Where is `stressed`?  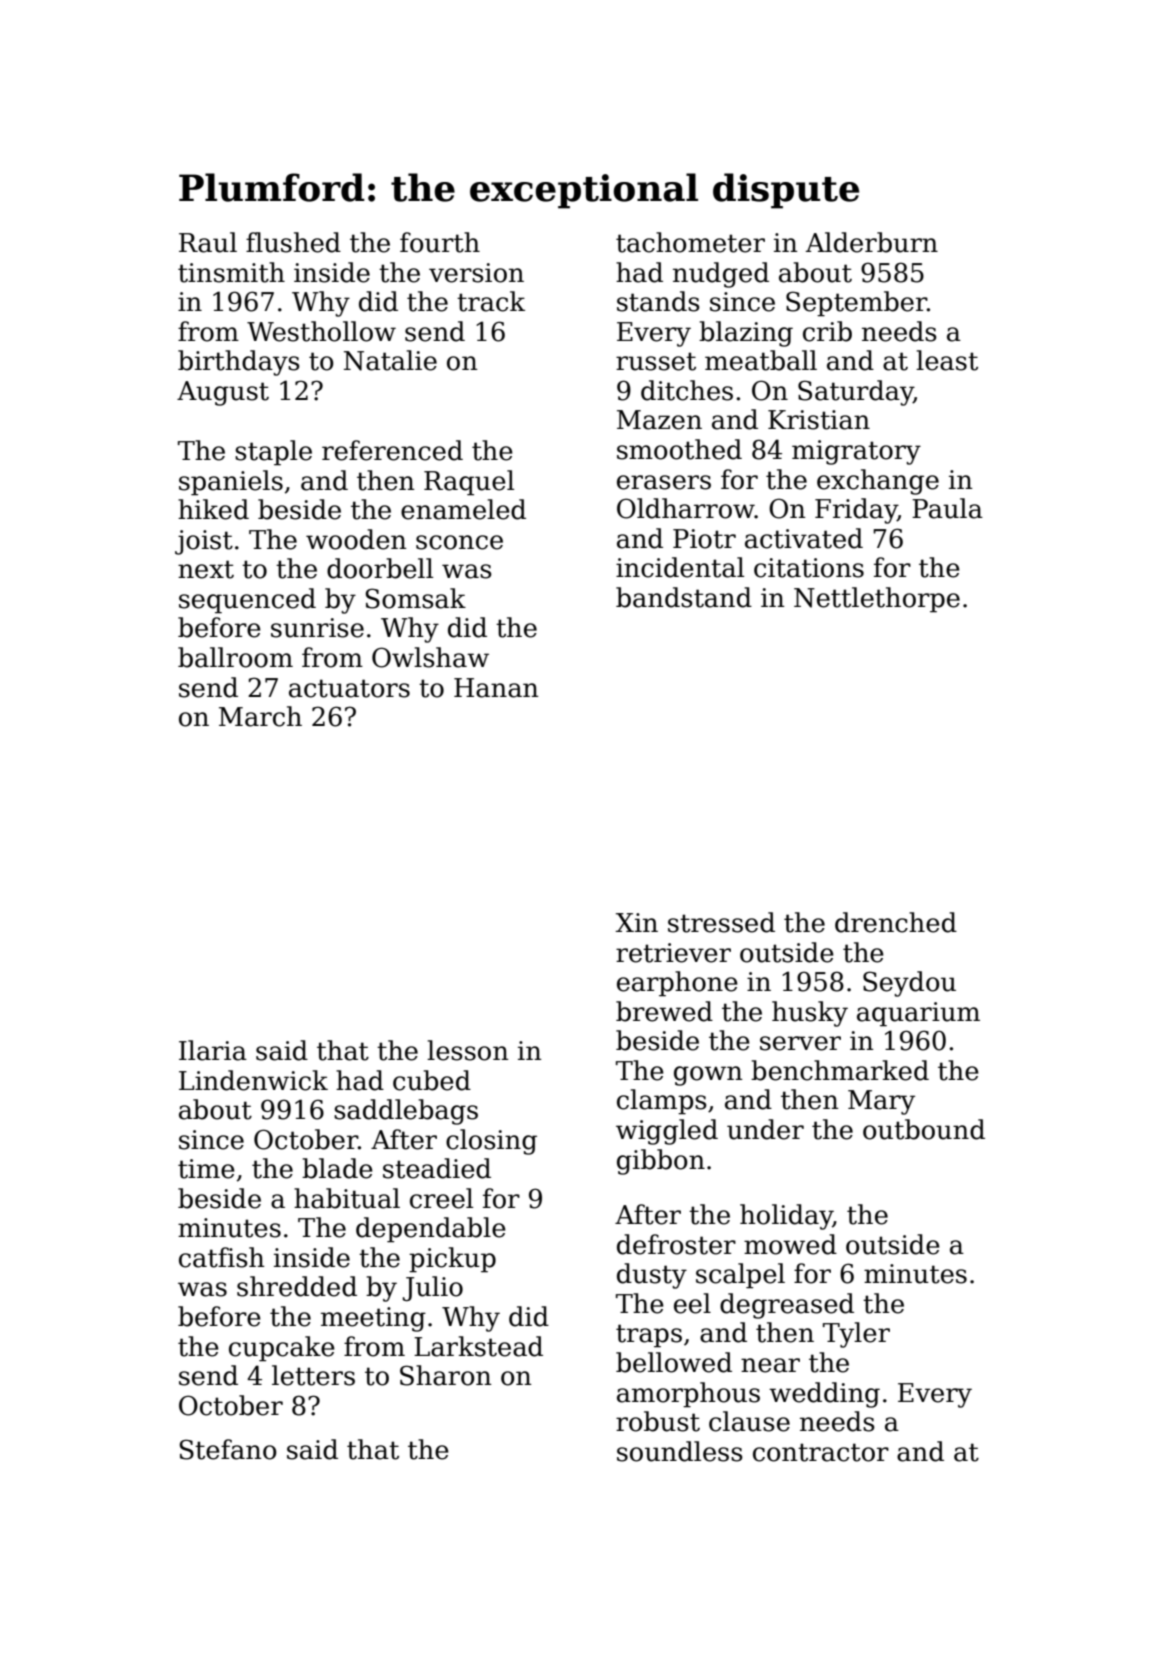
stressed is located at coordinates (721, 922).
